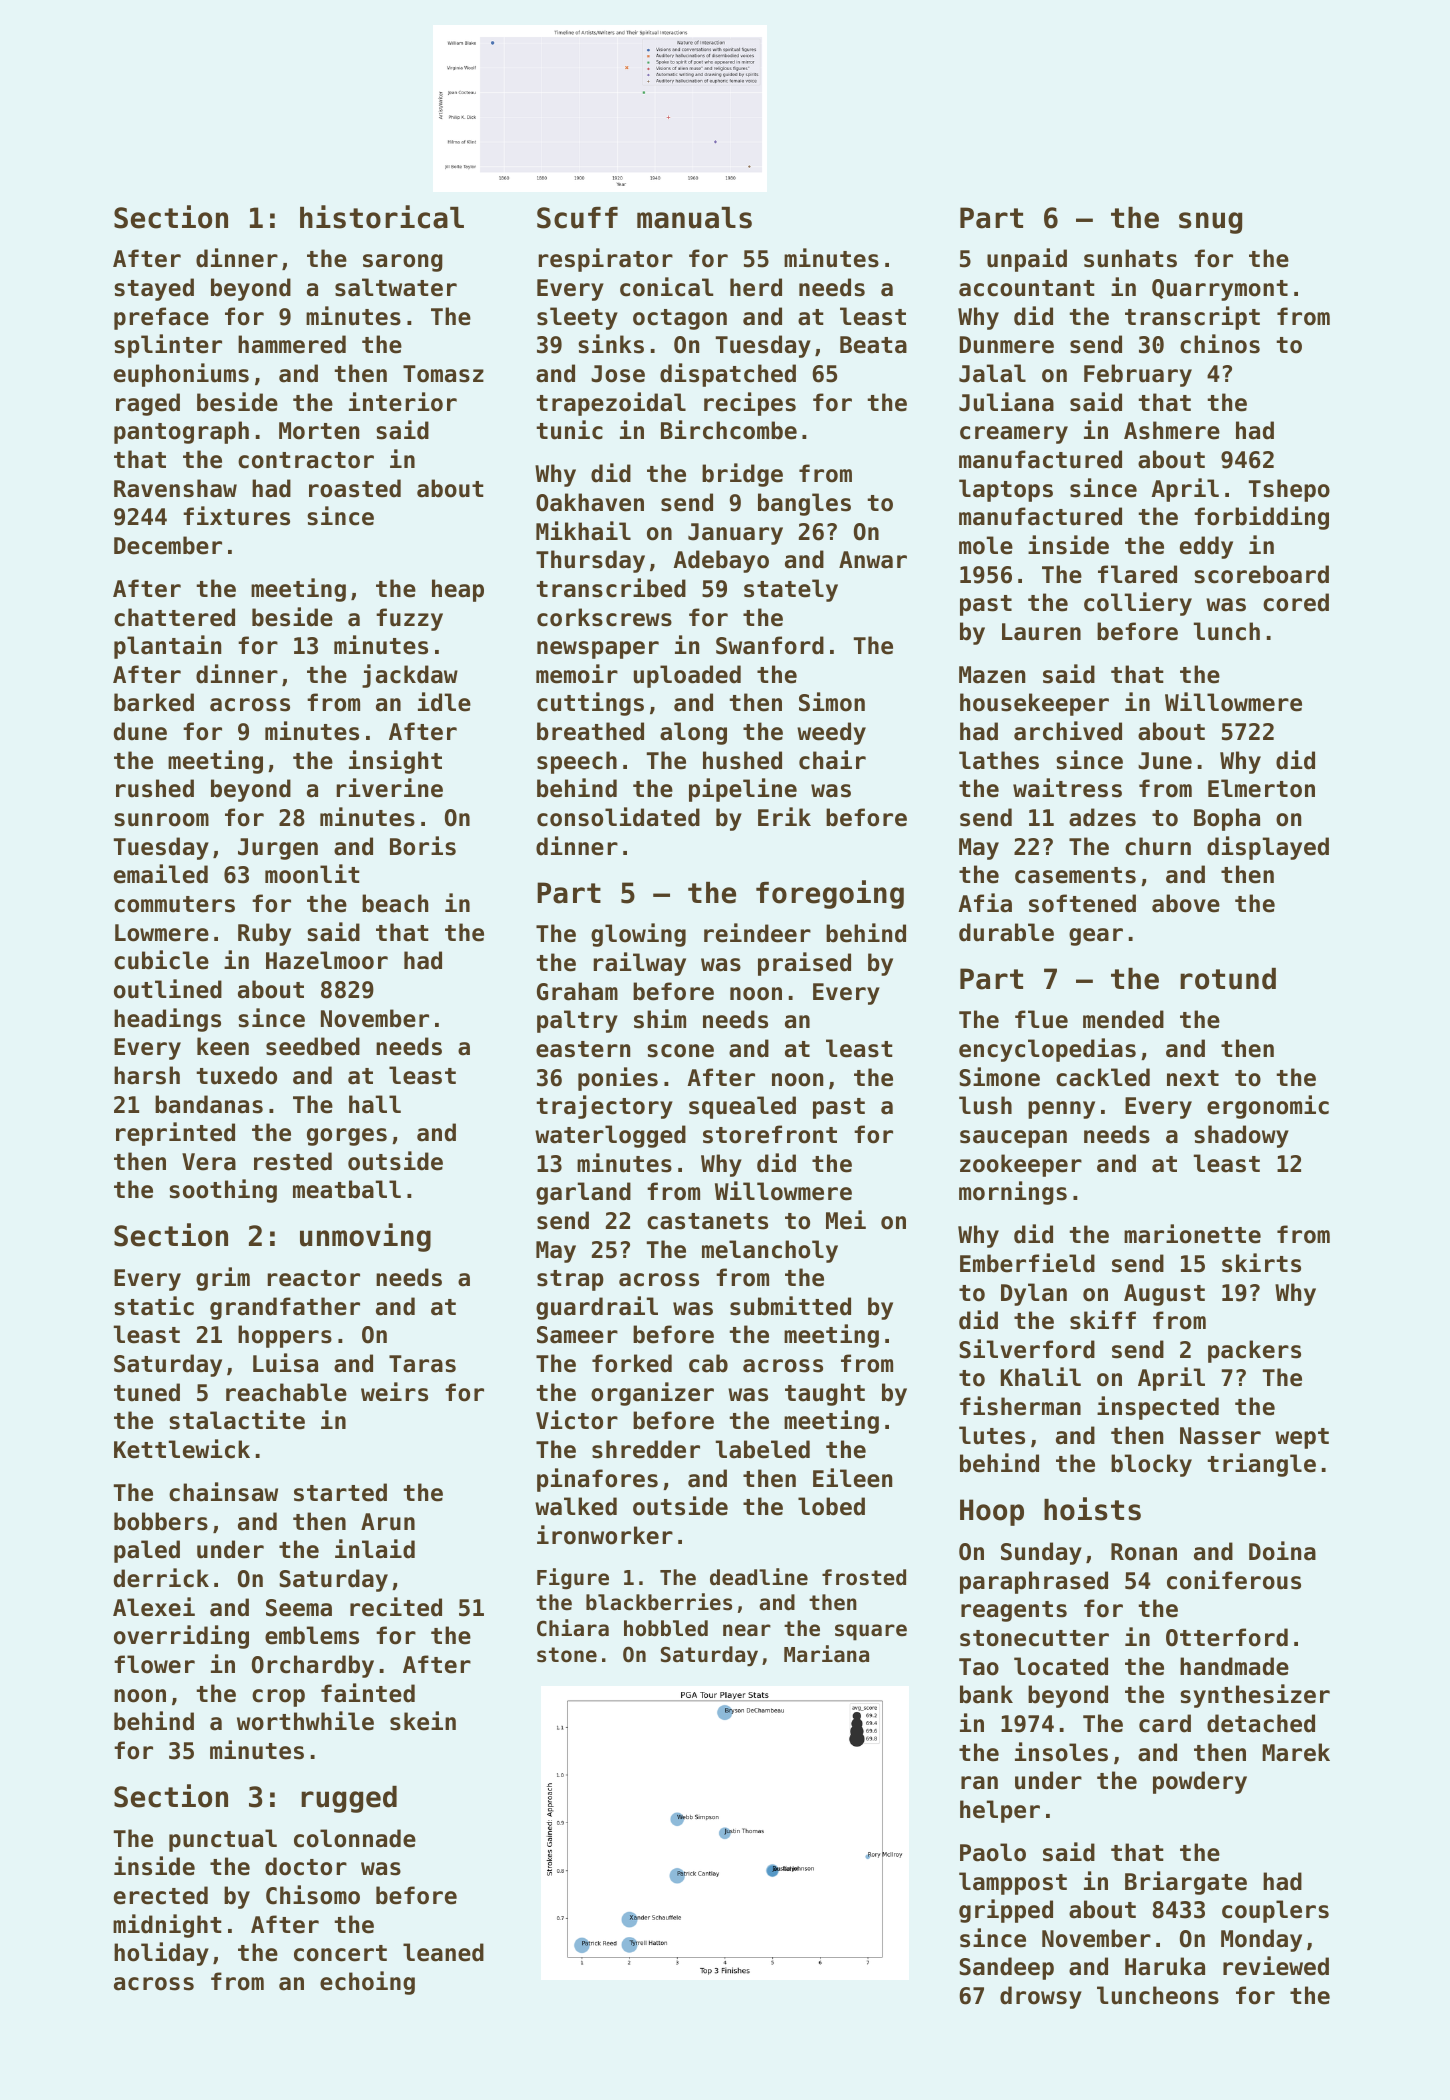 This image has height=2100, width=1450. What do you see at coordinates (1282, 1551) in the image?
I see `Doina` at bounding box center [1282, 1551].
